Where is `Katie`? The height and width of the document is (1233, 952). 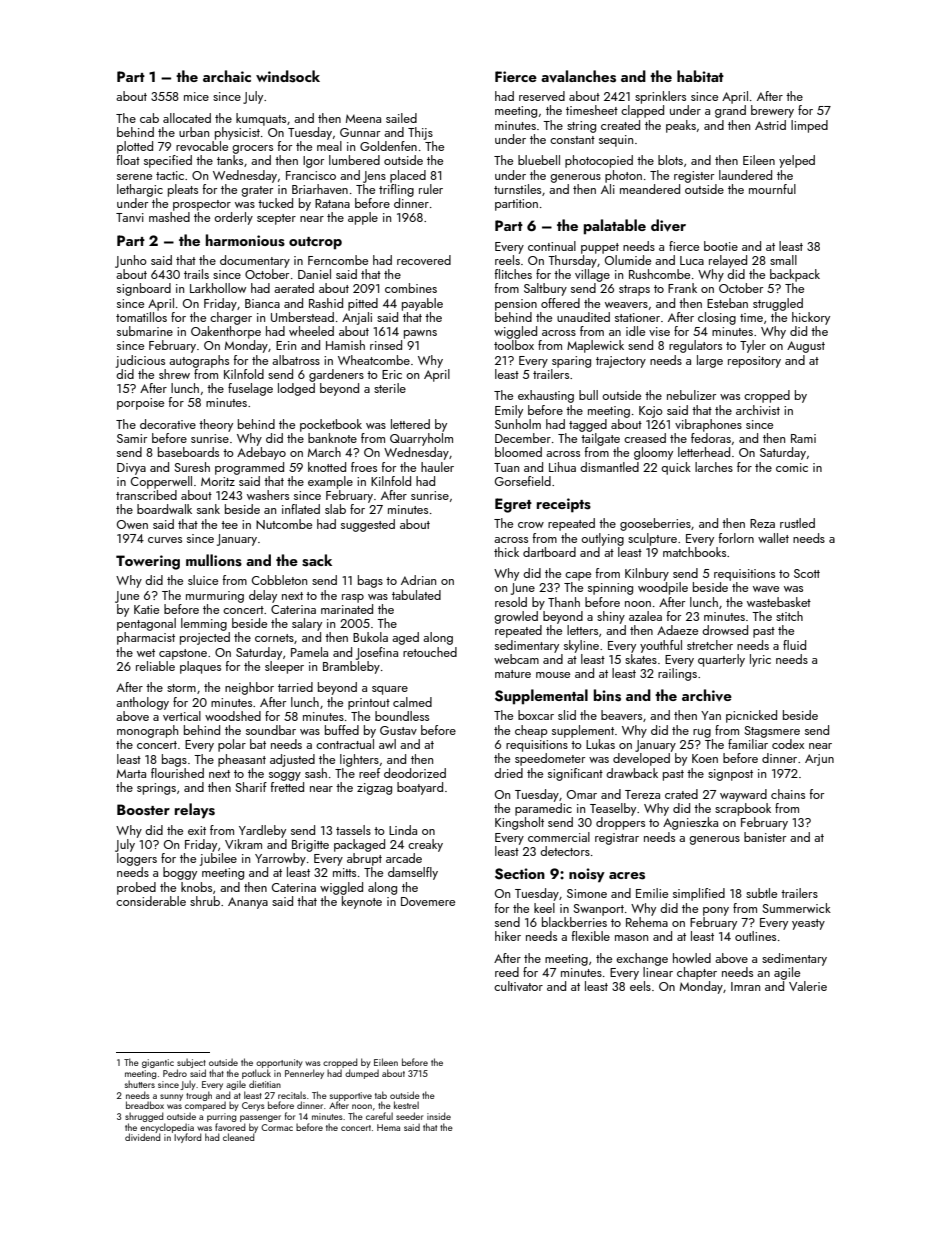 Katie is located at coordinates (146, 609).
